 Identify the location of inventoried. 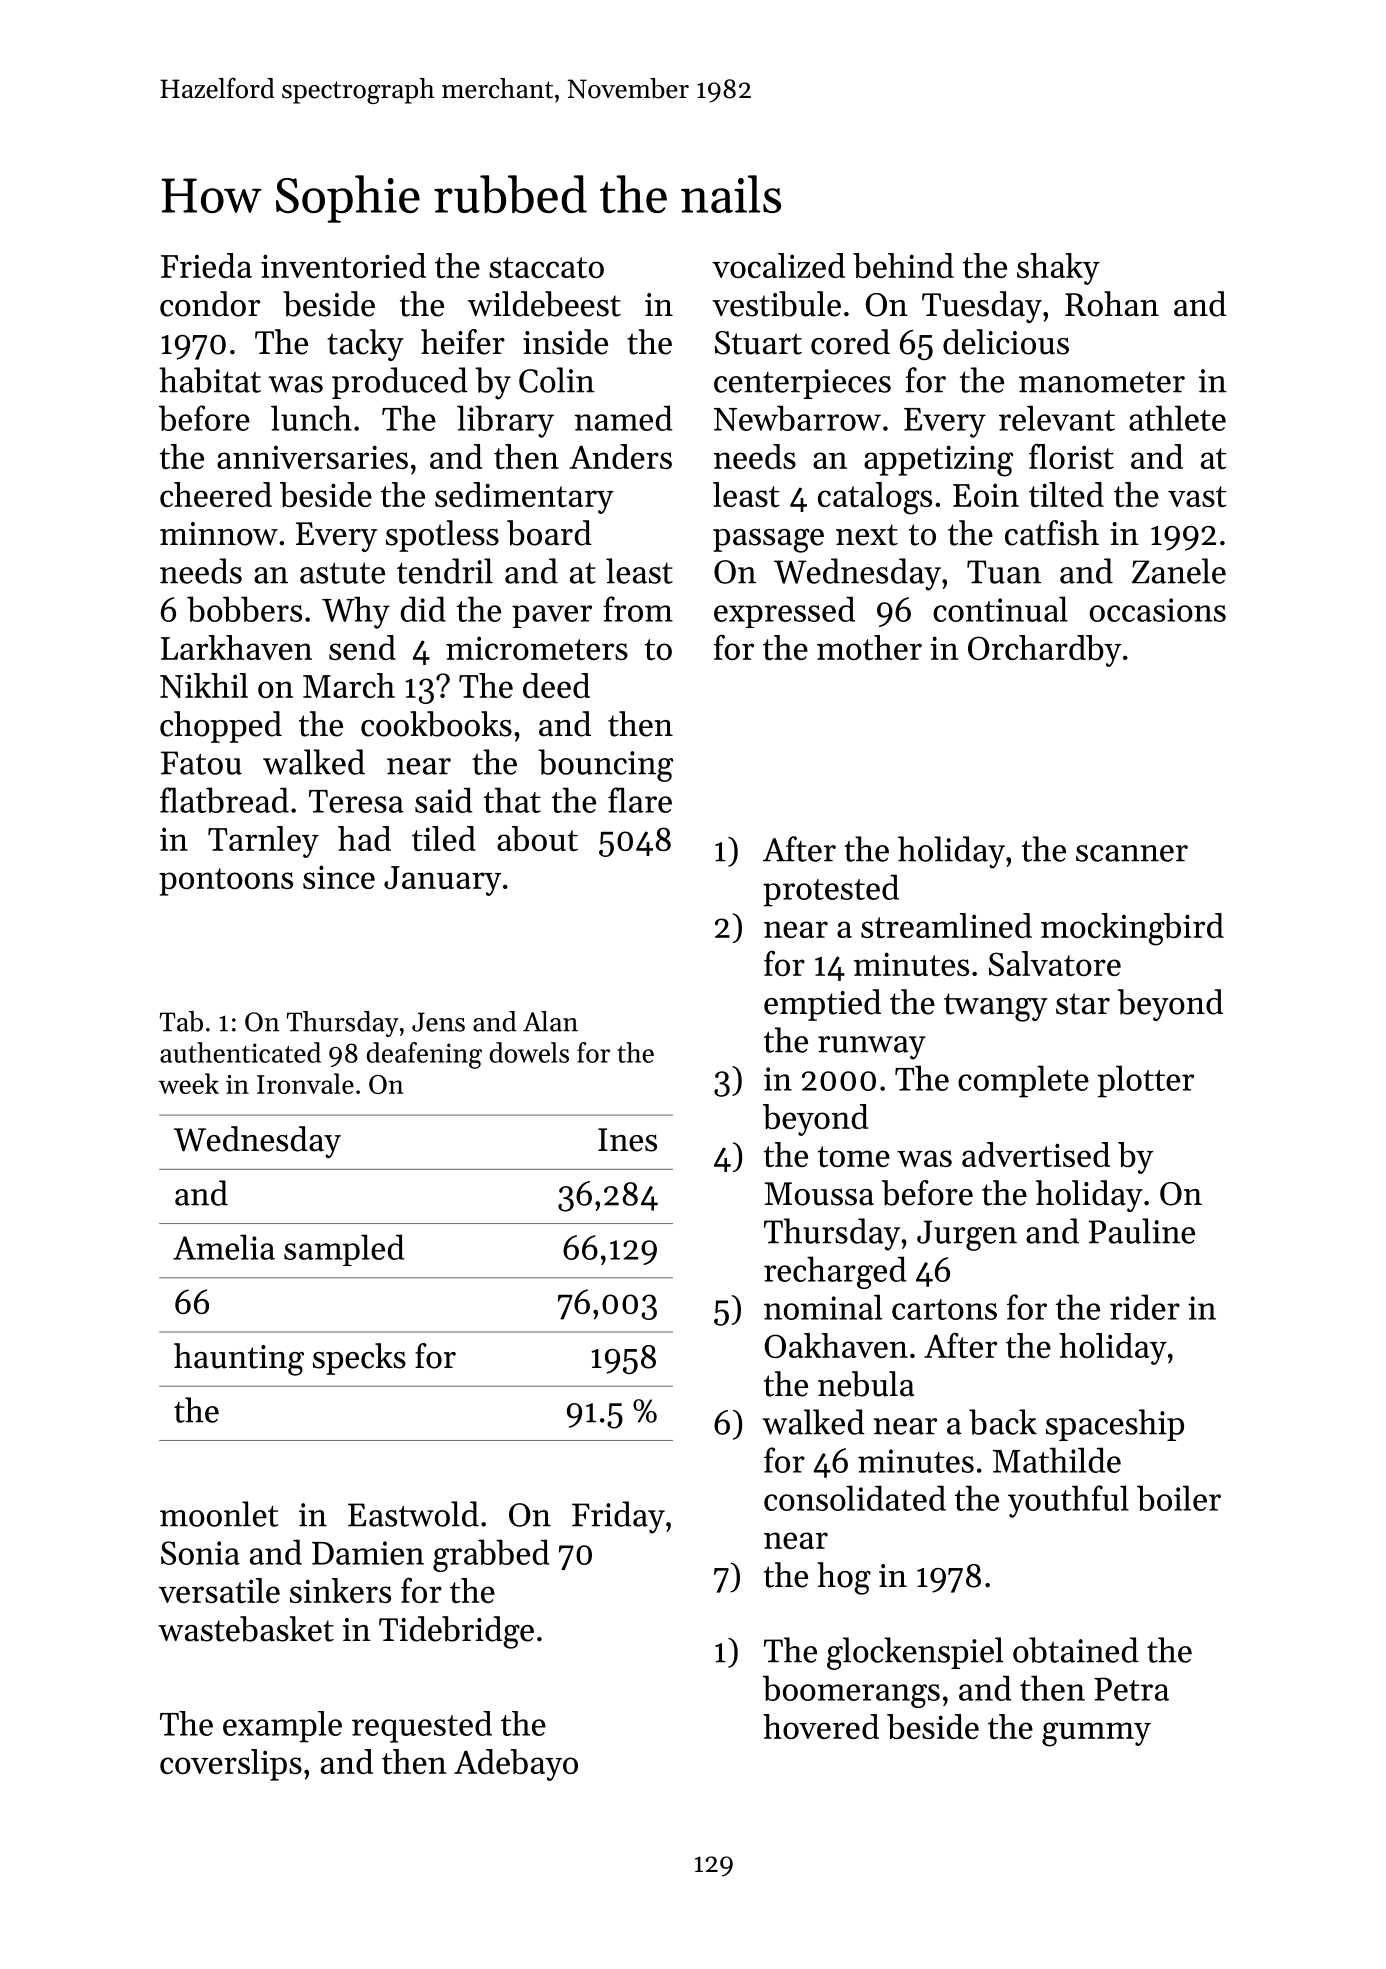
(343, 265).
